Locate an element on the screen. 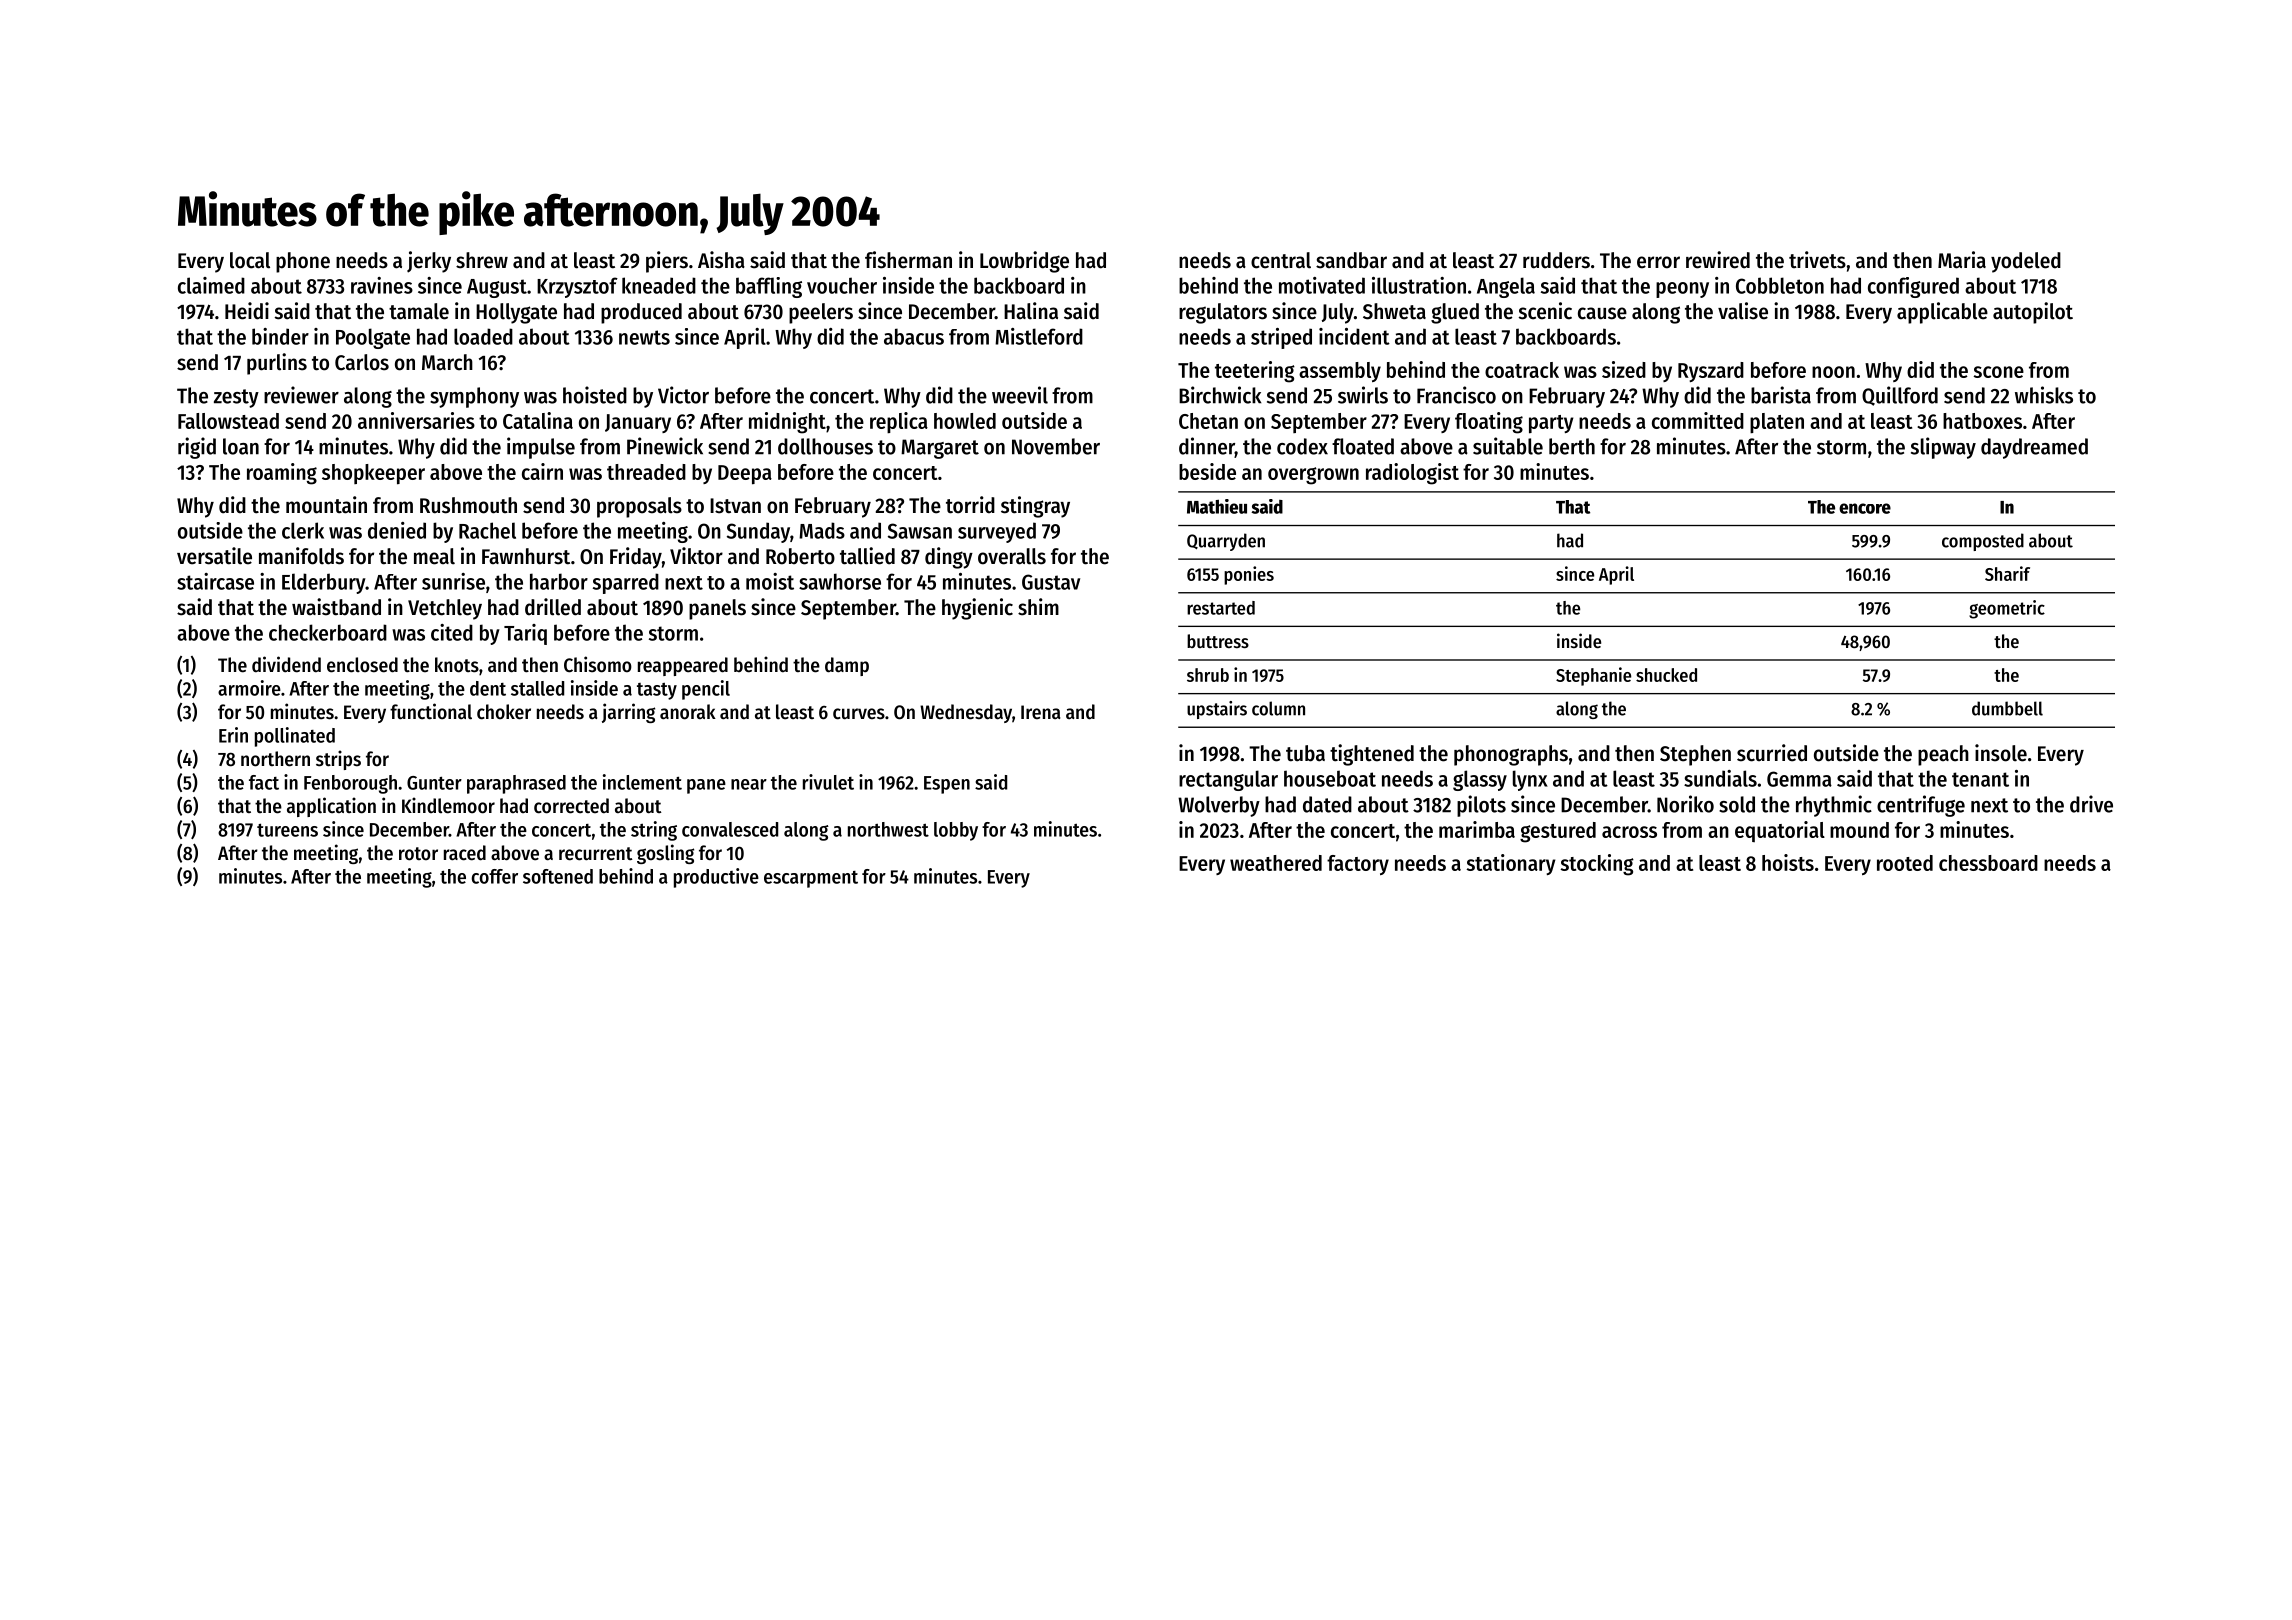  geometric is located at coordinates (2007, 609).
